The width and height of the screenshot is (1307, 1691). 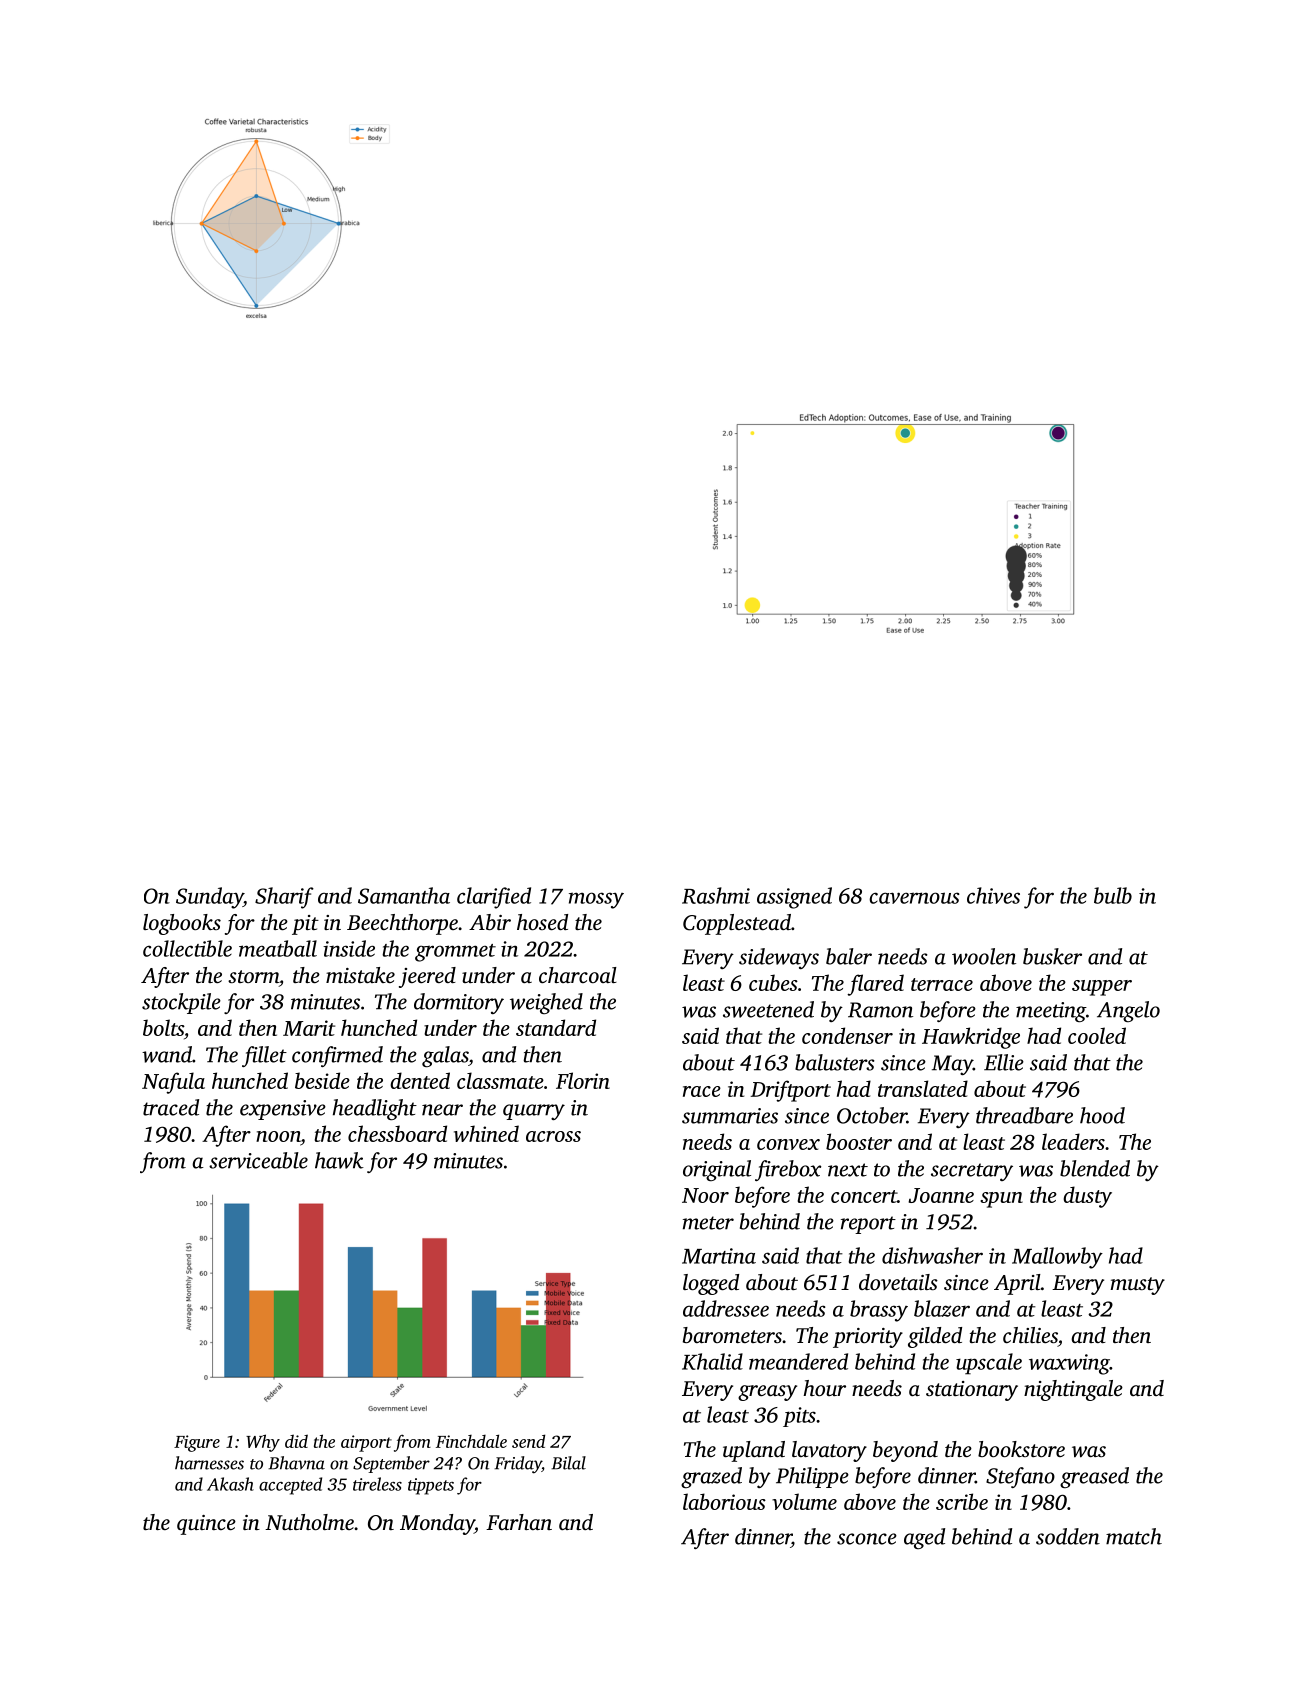 I want to click on beyond, so click(x=905, y=1451).
